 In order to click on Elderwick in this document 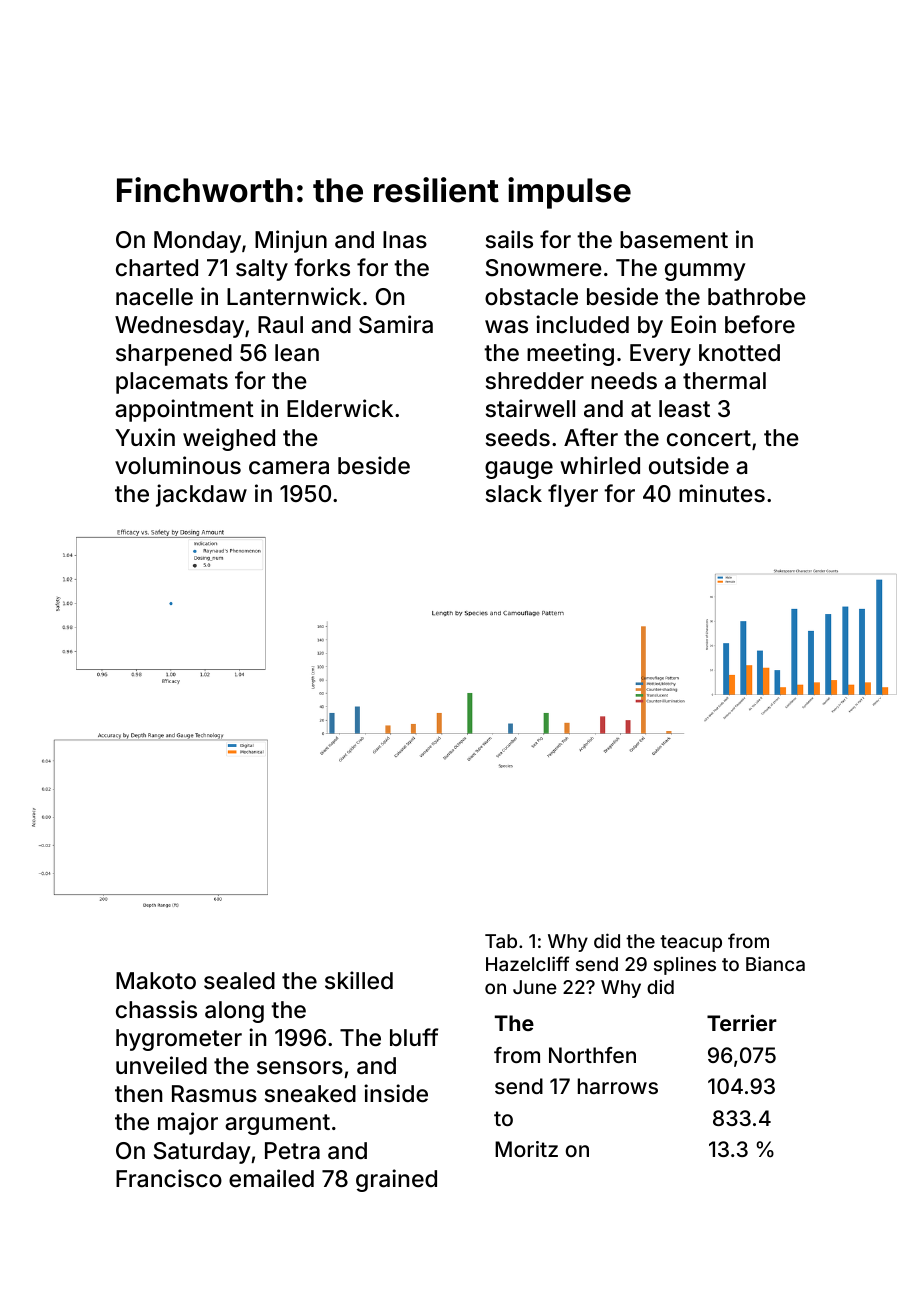, I will do `click(340, 408)`.
